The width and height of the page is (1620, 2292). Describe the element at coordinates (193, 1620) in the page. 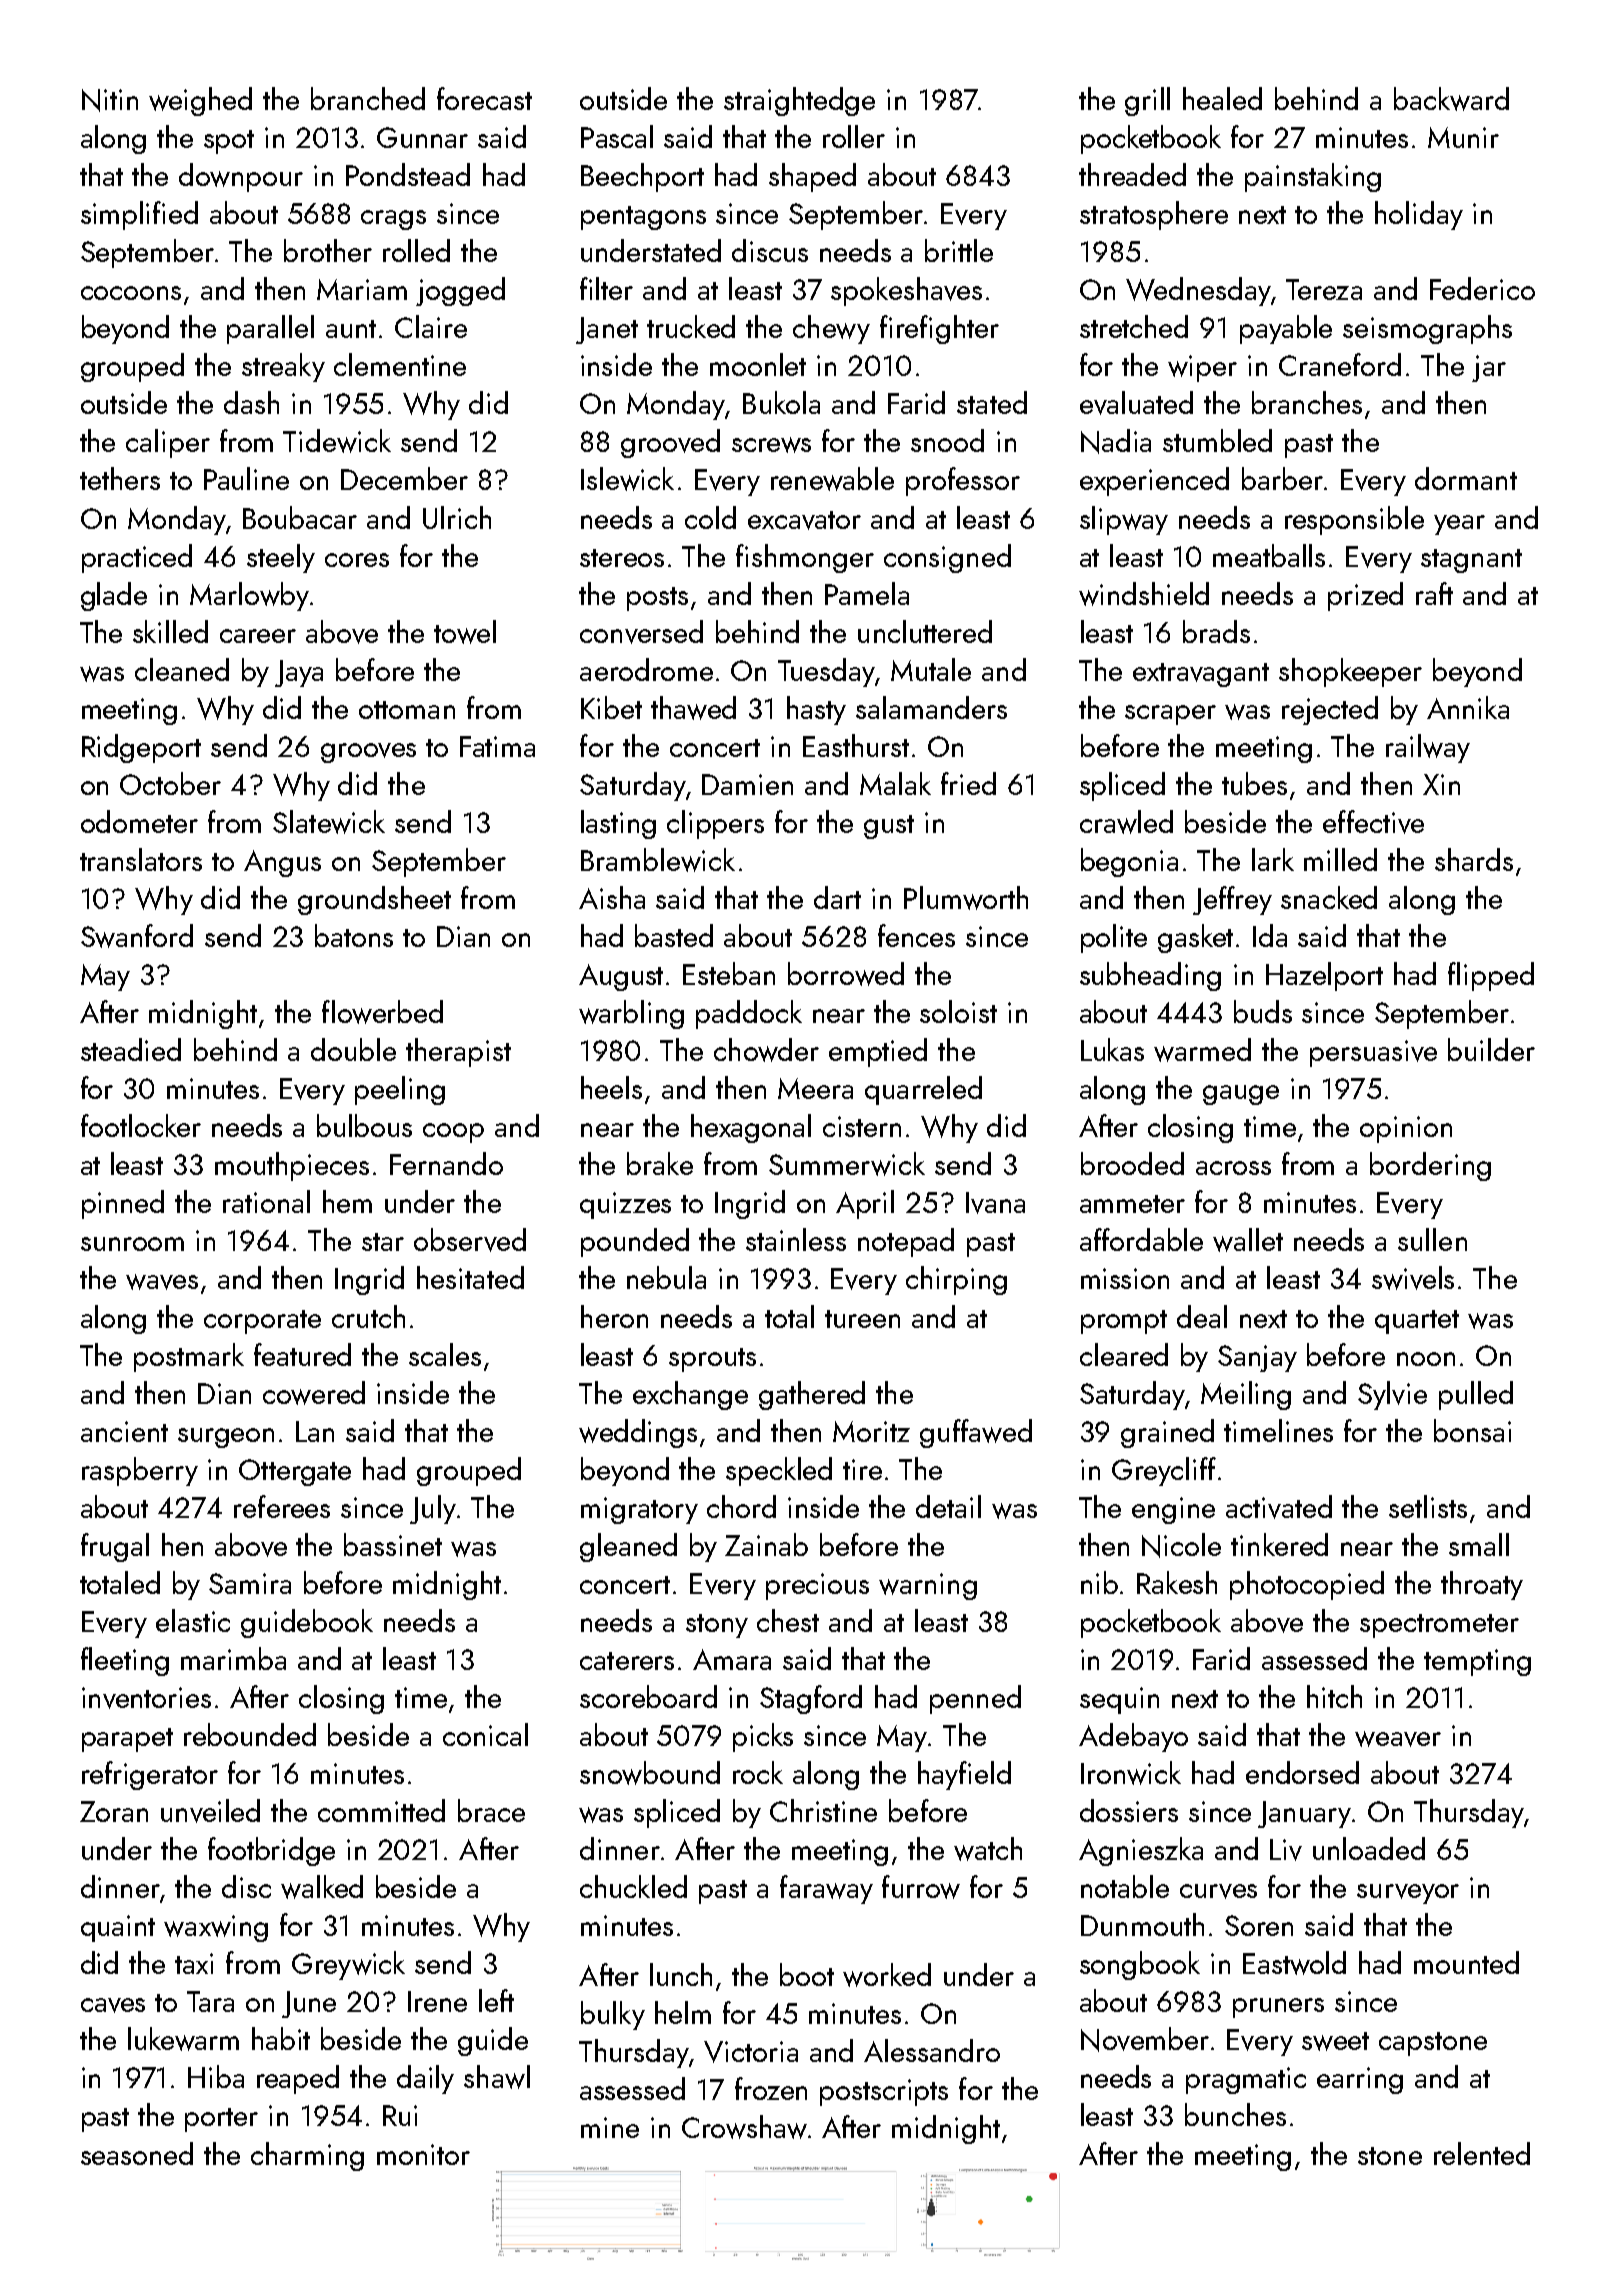

I see `elastic` at that location.
